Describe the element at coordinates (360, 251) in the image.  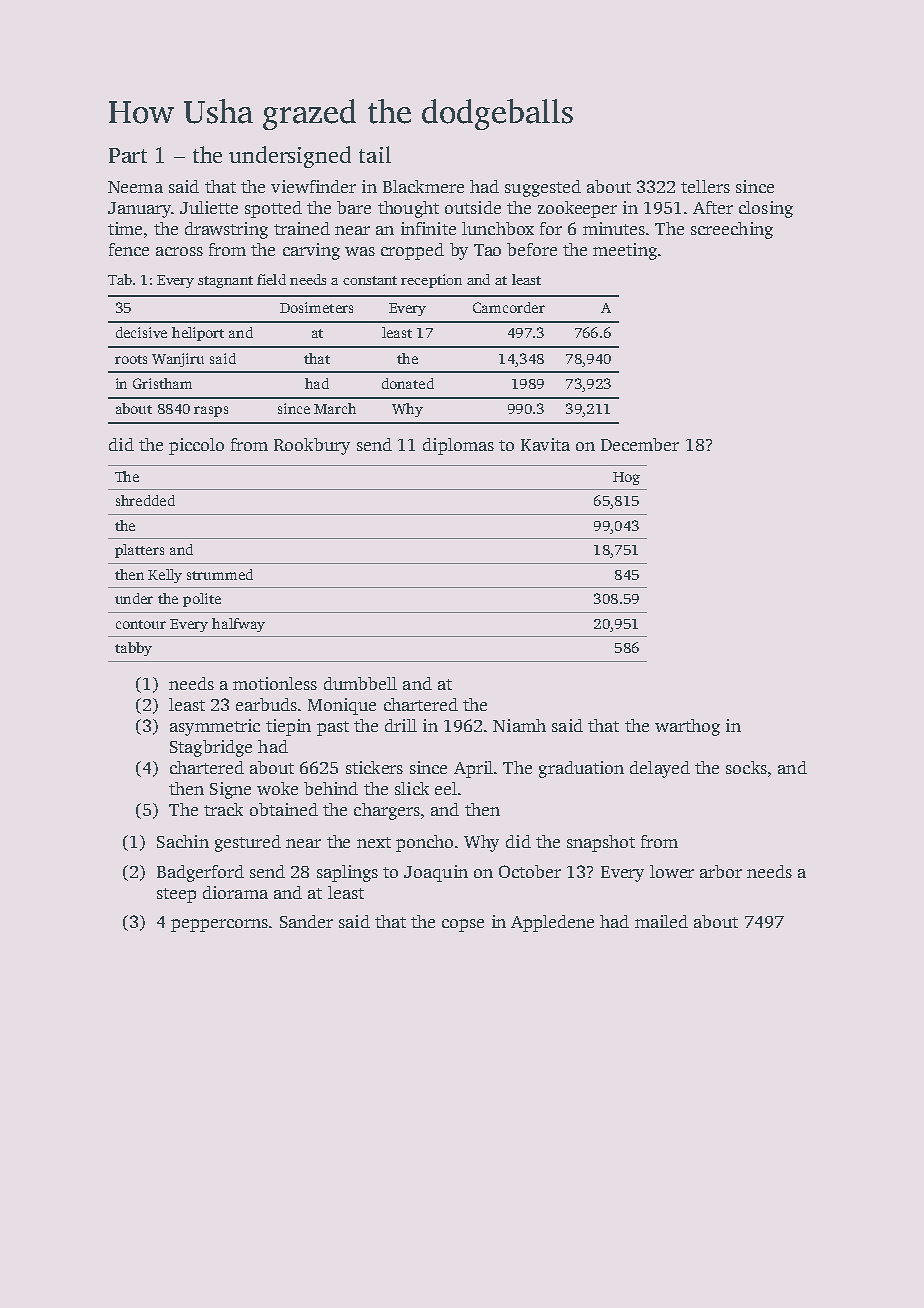
I see `was` at that location.
